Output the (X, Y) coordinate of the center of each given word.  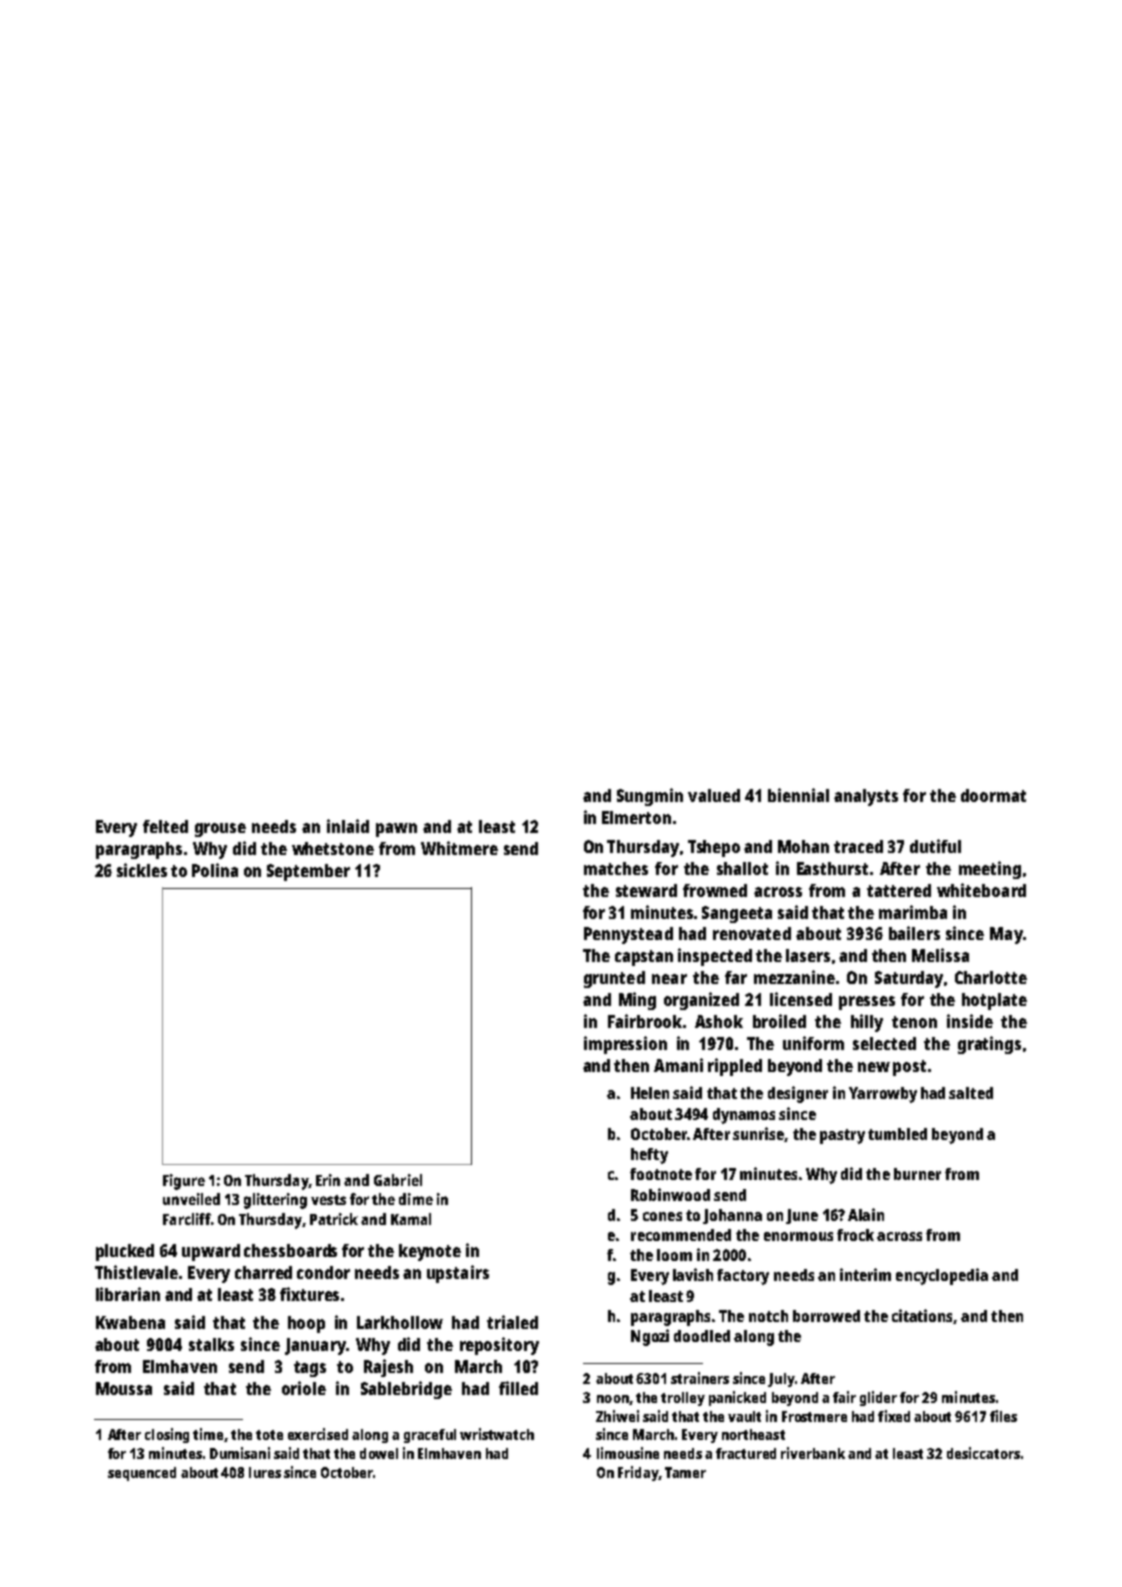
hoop (306, 1324)
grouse (220, 830)
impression (625, 1045)
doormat (993, 795)
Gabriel (398, 1180)
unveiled (191, 1199)
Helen (650, 1093)
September (308, 872)
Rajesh (388, 1368)
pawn (396, 830)
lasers (808, 955)
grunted (614, 979)
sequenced (142, 1474)
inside (970, 1021)
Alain (866, 1214)
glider (878, 1398)
